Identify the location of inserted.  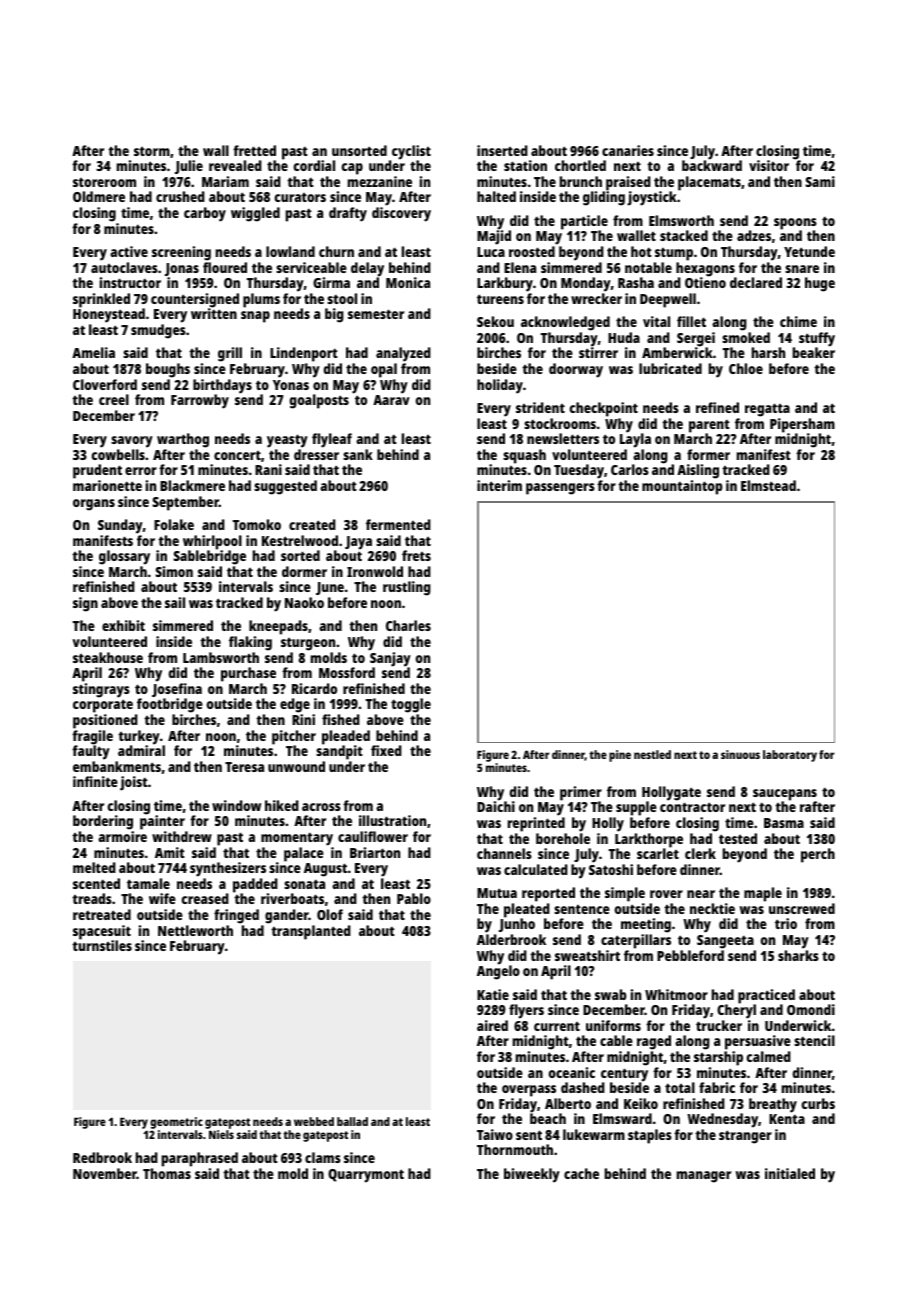
(502, 150).
